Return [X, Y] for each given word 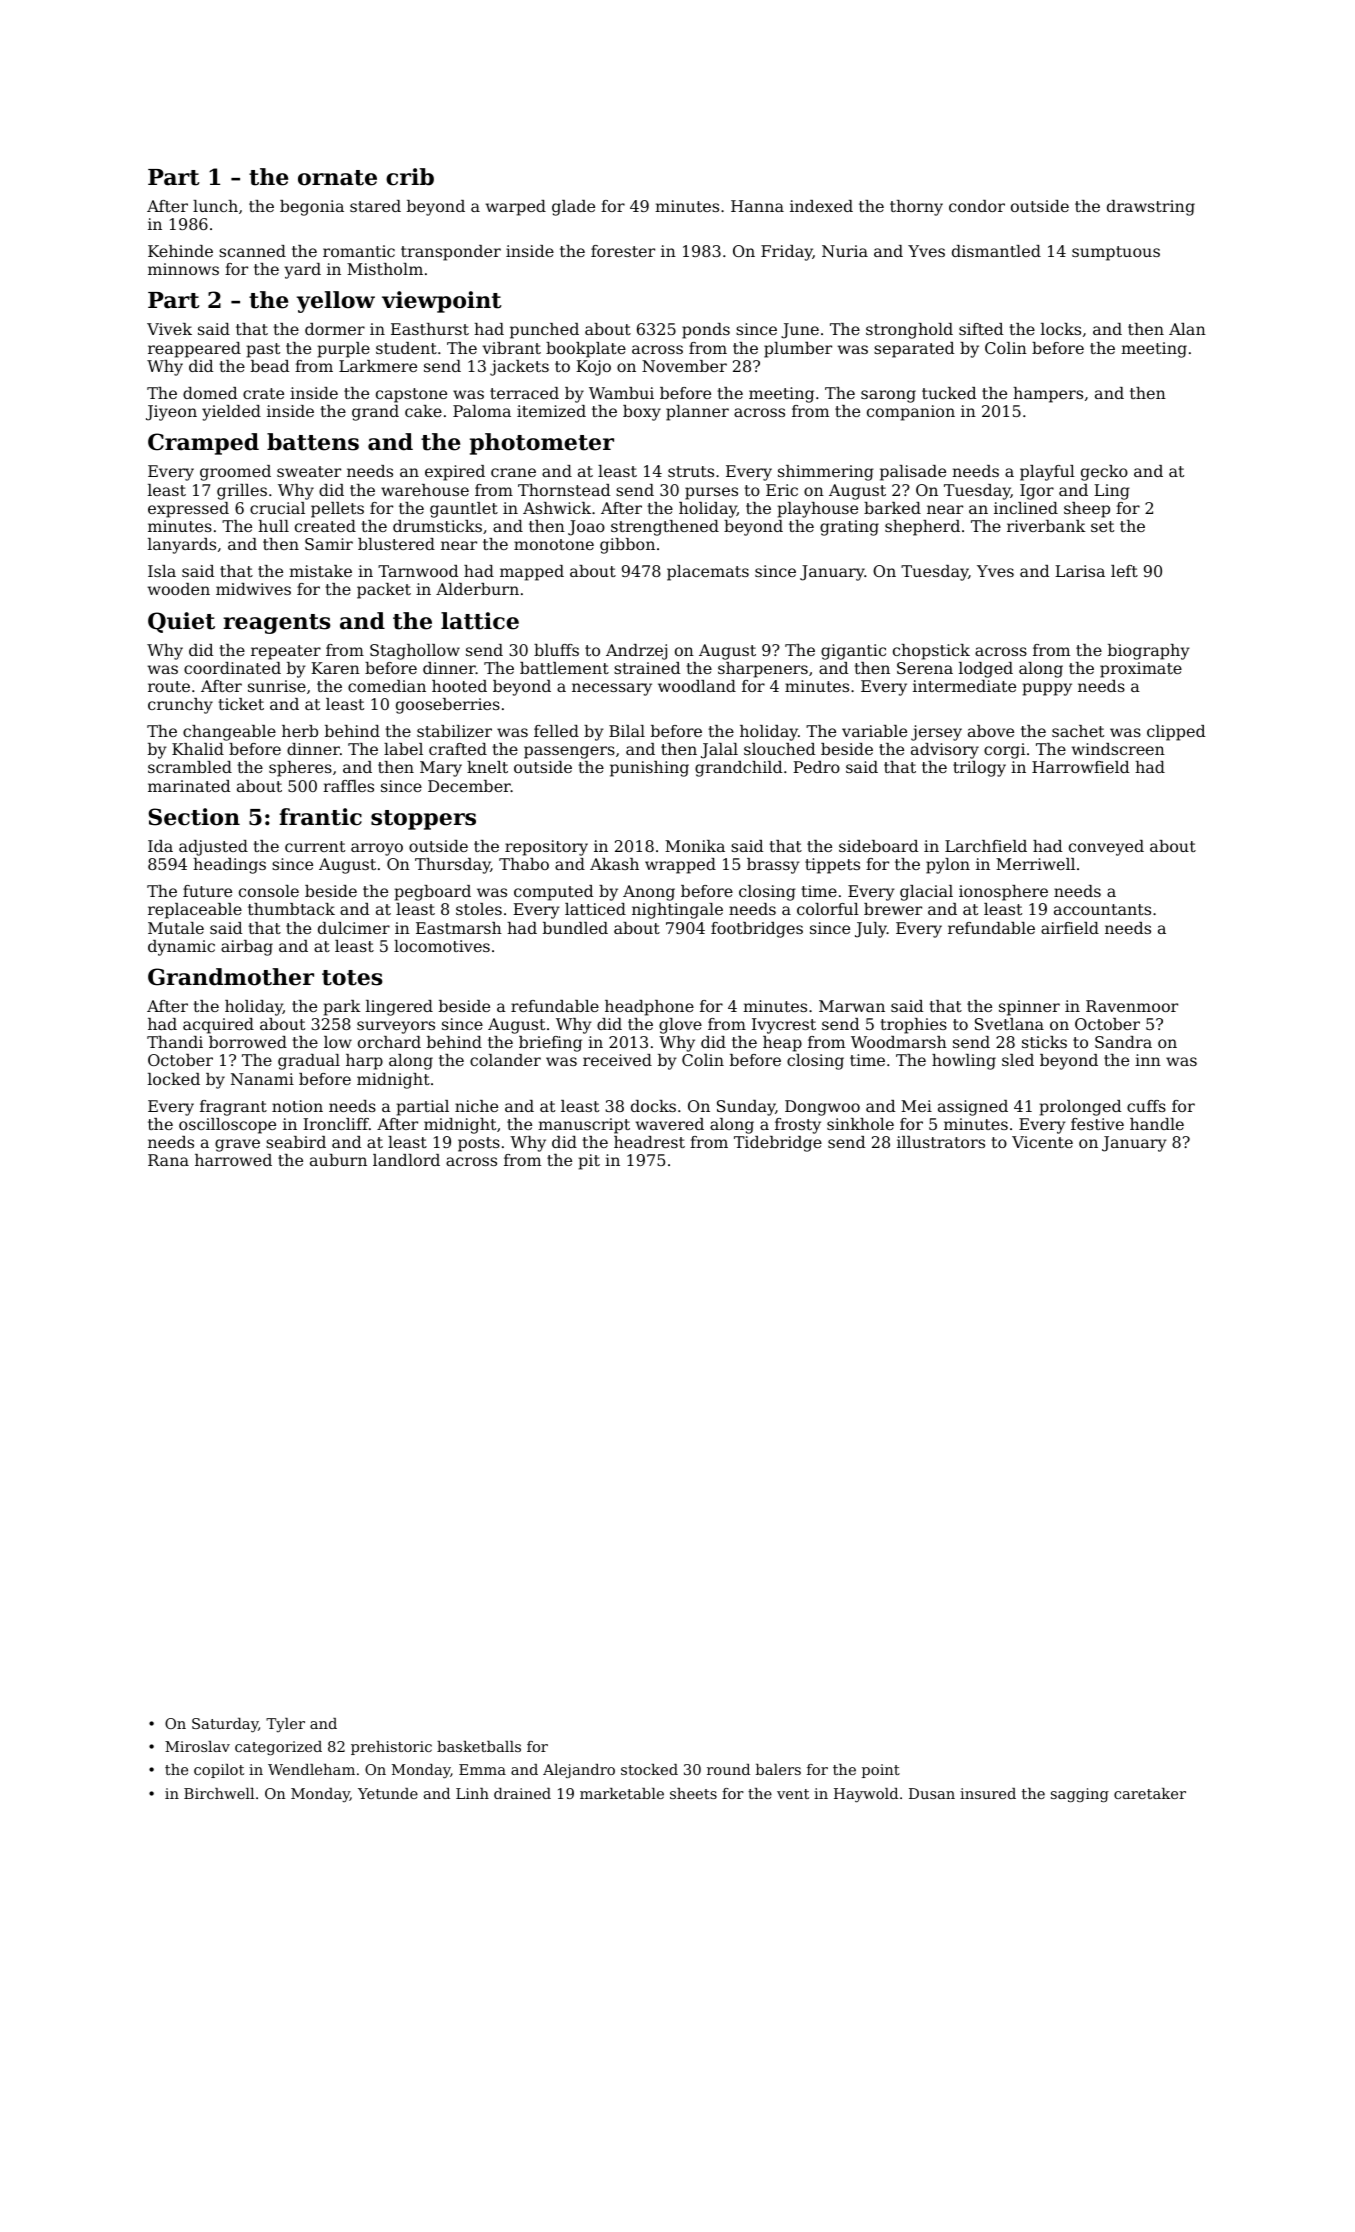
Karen [335, 668]
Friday [787, 253]
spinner [1029, 1008]
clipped [1176, 733]
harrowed [233, 1160]
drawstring [1151, 208]
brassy [773, 866]
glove [680, 1026]
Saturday [225, 1725]
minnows [183, 269]
